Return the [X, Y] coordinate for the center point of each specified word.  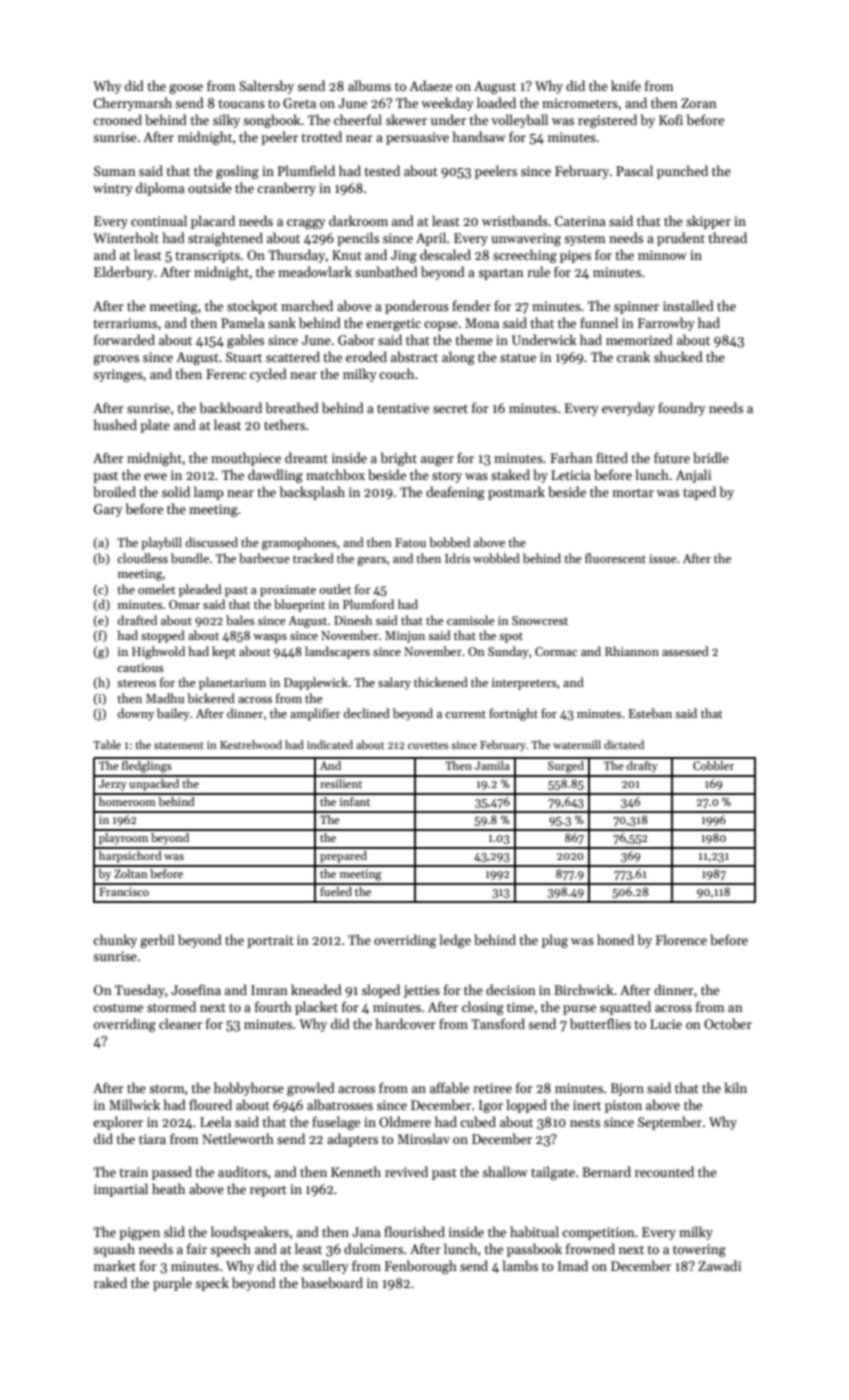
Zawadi [719, 1265]
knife [626, 85]
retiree [492, 1088]
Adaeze [430, 85]
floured [210, 1104]
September [670, 1123]
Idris [457, 558]
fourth [273, 1006]
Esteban [650, 713]
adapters [352, 1140]
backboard [231, 407]
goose [186, 89]
